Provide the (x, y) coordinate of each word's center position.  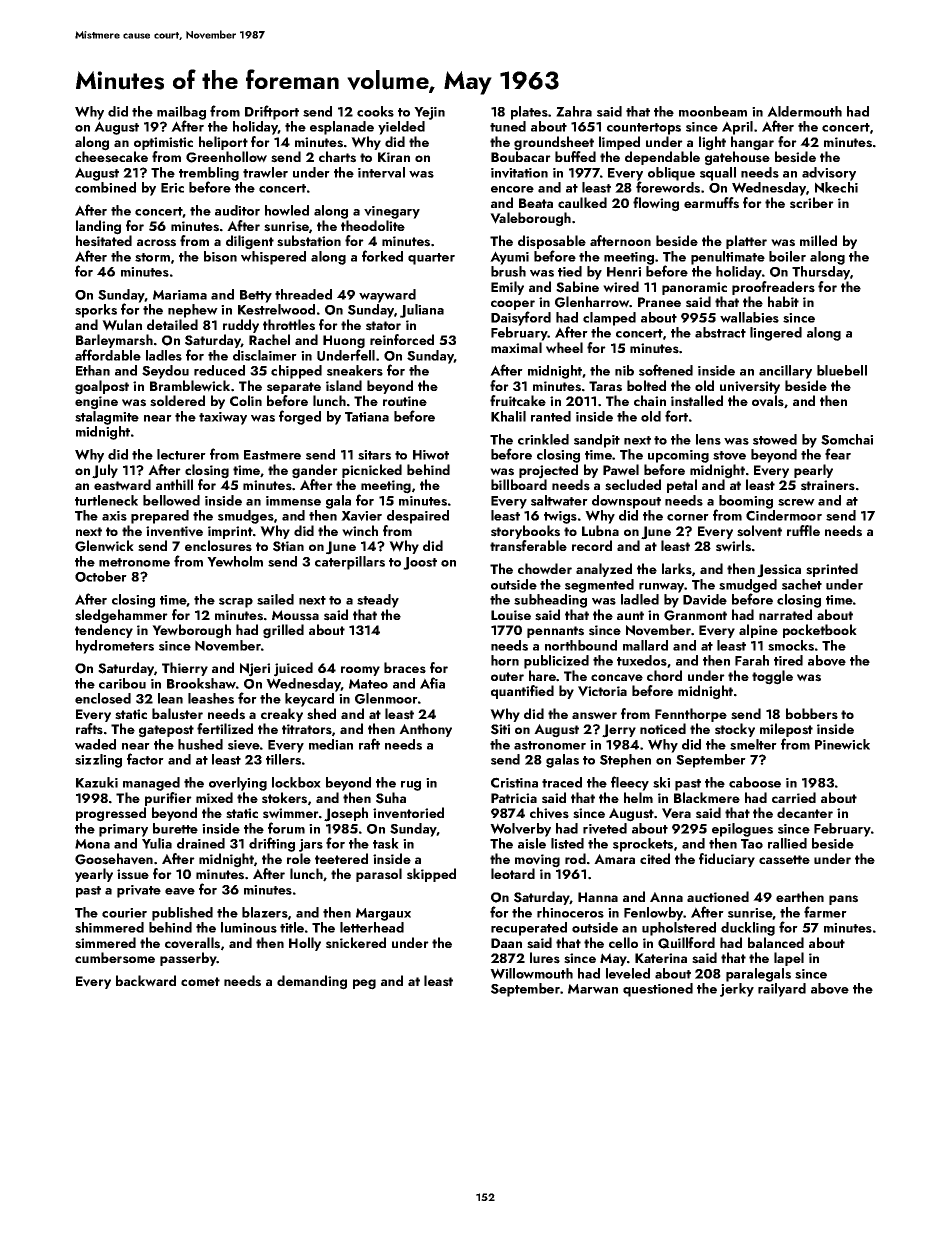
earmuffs (711, 203)
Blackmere (707, 797)
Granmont (695, 615)
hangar (752, 143)
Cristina (514, 782)
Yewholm (235, 561)
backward (146, 981)
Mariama (180, 295)
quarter (431, 259)
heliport (223, 143)
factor (145, 759)
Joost (420, 563)
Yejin (429, 113)
